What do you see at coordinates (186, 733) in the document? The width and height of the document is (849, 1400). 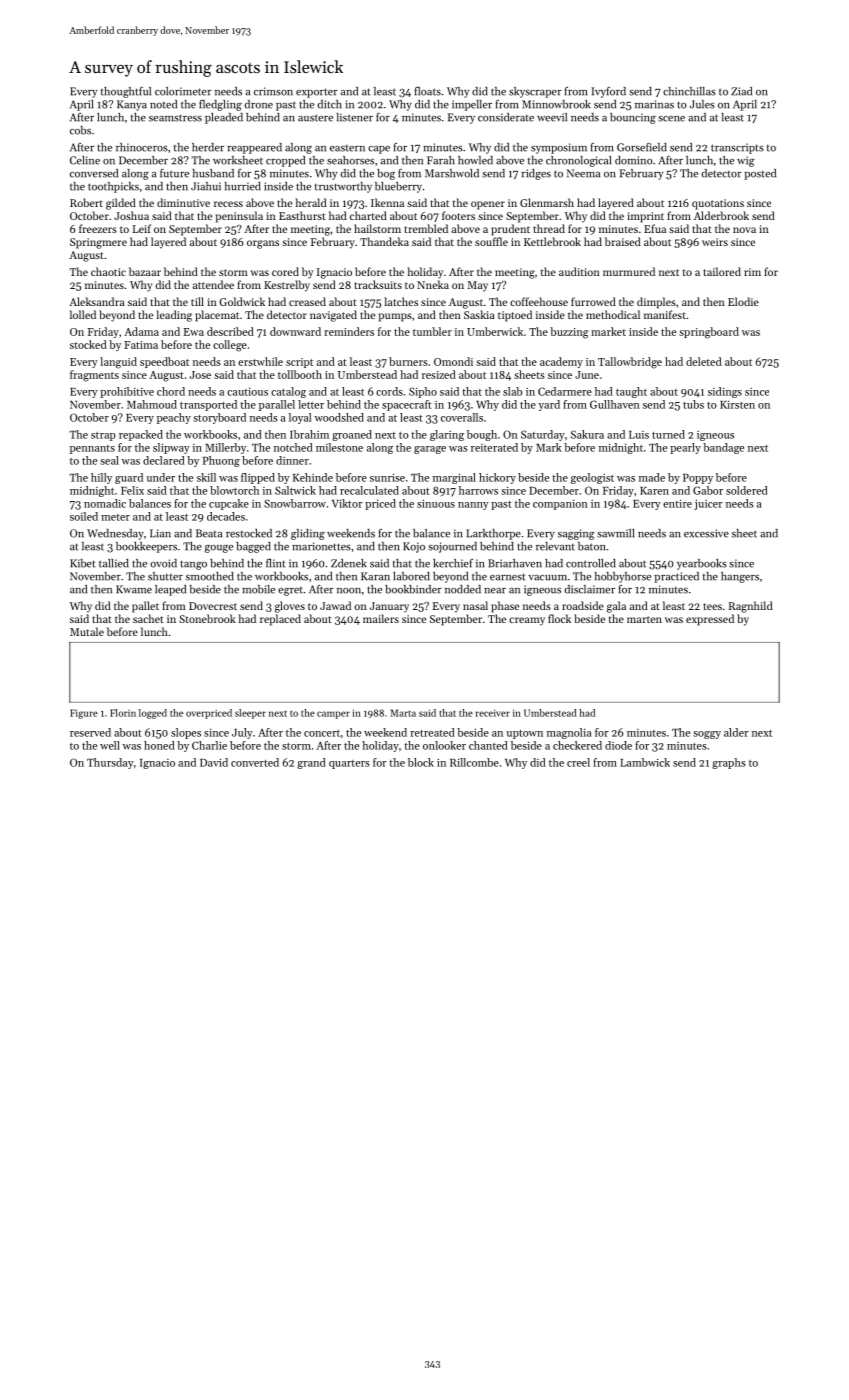 I see `slopes` at bounding box center [186, 733].
